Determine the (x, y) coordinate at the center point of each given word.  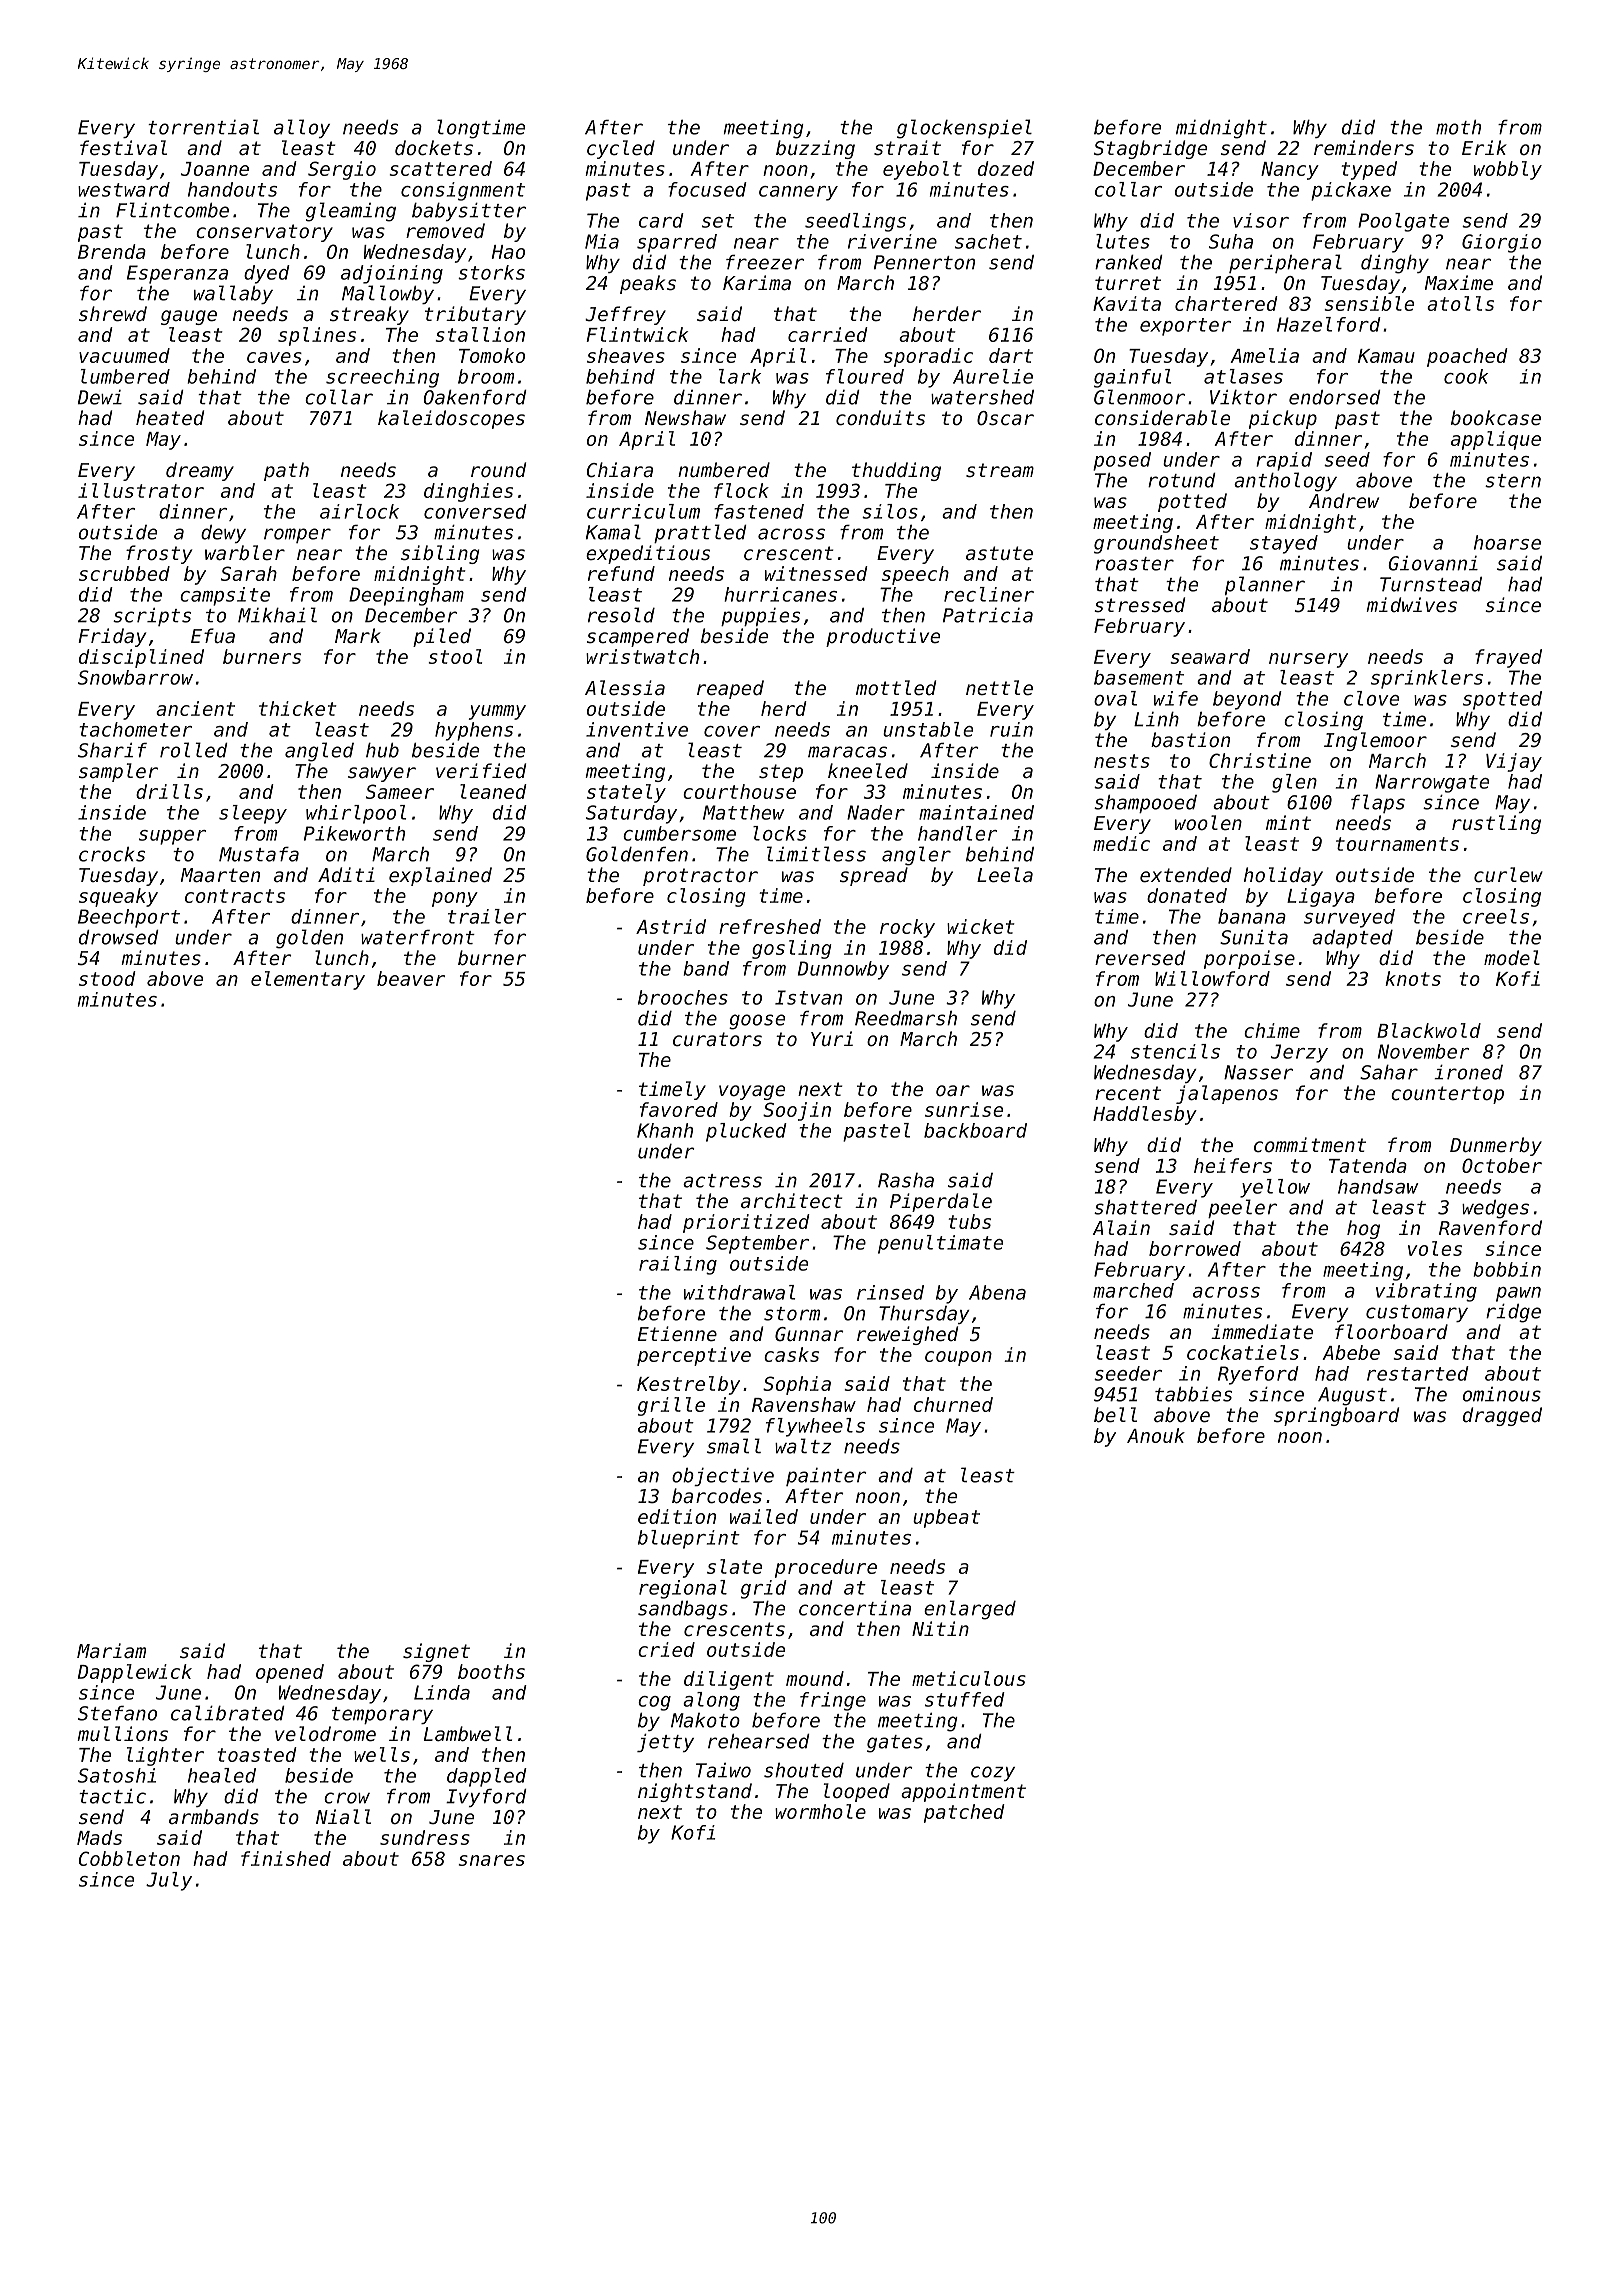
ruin (1011, 729)
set (718, 221)
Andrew (1344, 501)
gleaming (351, 212)
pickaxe (1351, 191)
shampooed (1145, 804)
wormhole (820, 1811)
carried (827, 334)
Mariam (111, 1651)
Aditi (346, 874)
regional (683, 1589)
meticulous (969, 1678)
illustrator (141, 490)
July (169, 1881)
